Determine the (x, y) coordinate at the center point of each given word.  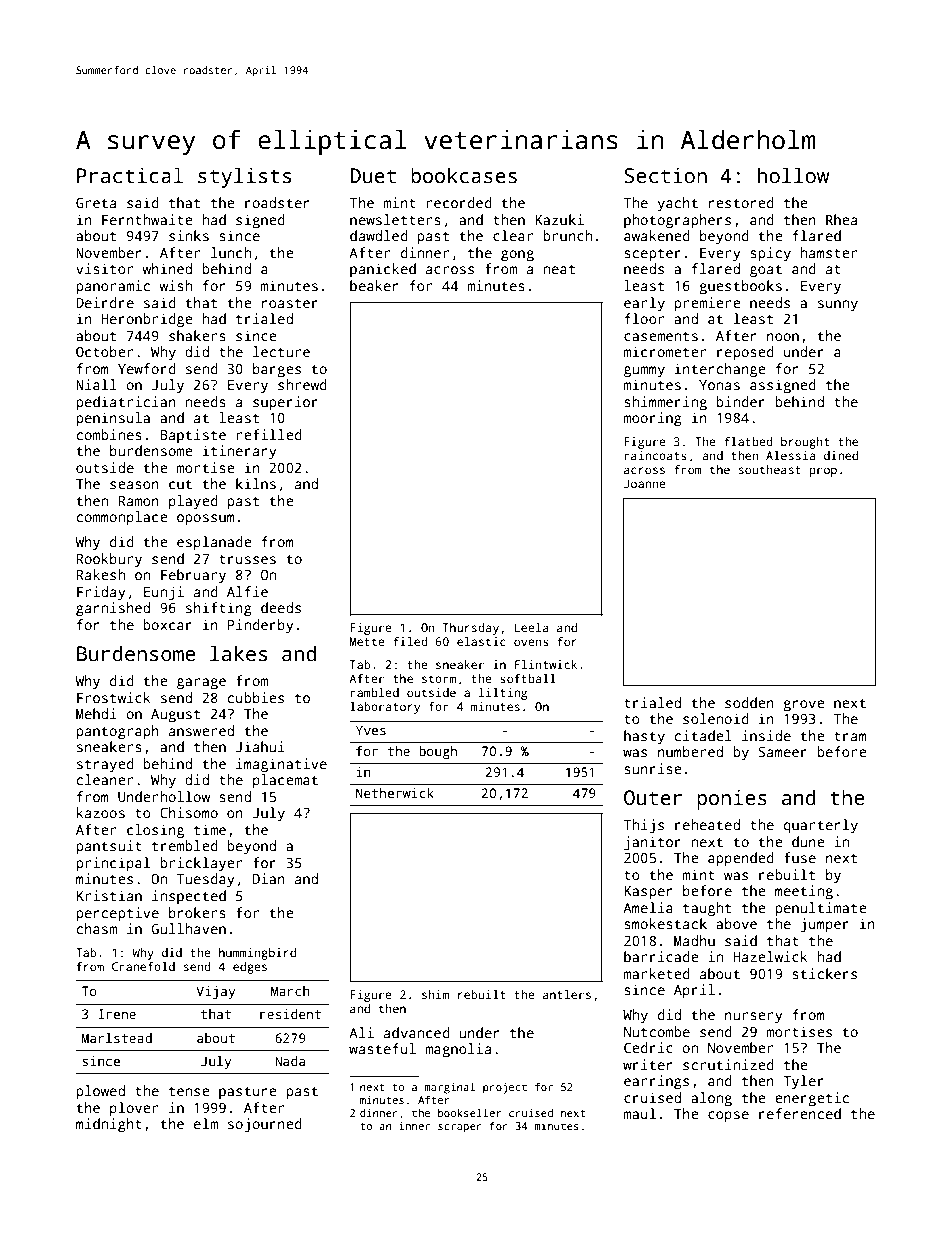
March (290, 991)
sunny (838, 306)
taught (707, 909)
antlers (567, 994)
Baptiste (193, 436)
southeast (770, 469)
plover (134, 1109)
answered (201, 730)
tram (850, 736)
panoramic (113, 287)
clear (513, 235)
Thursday (471, 629)
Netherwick (395, 793)
